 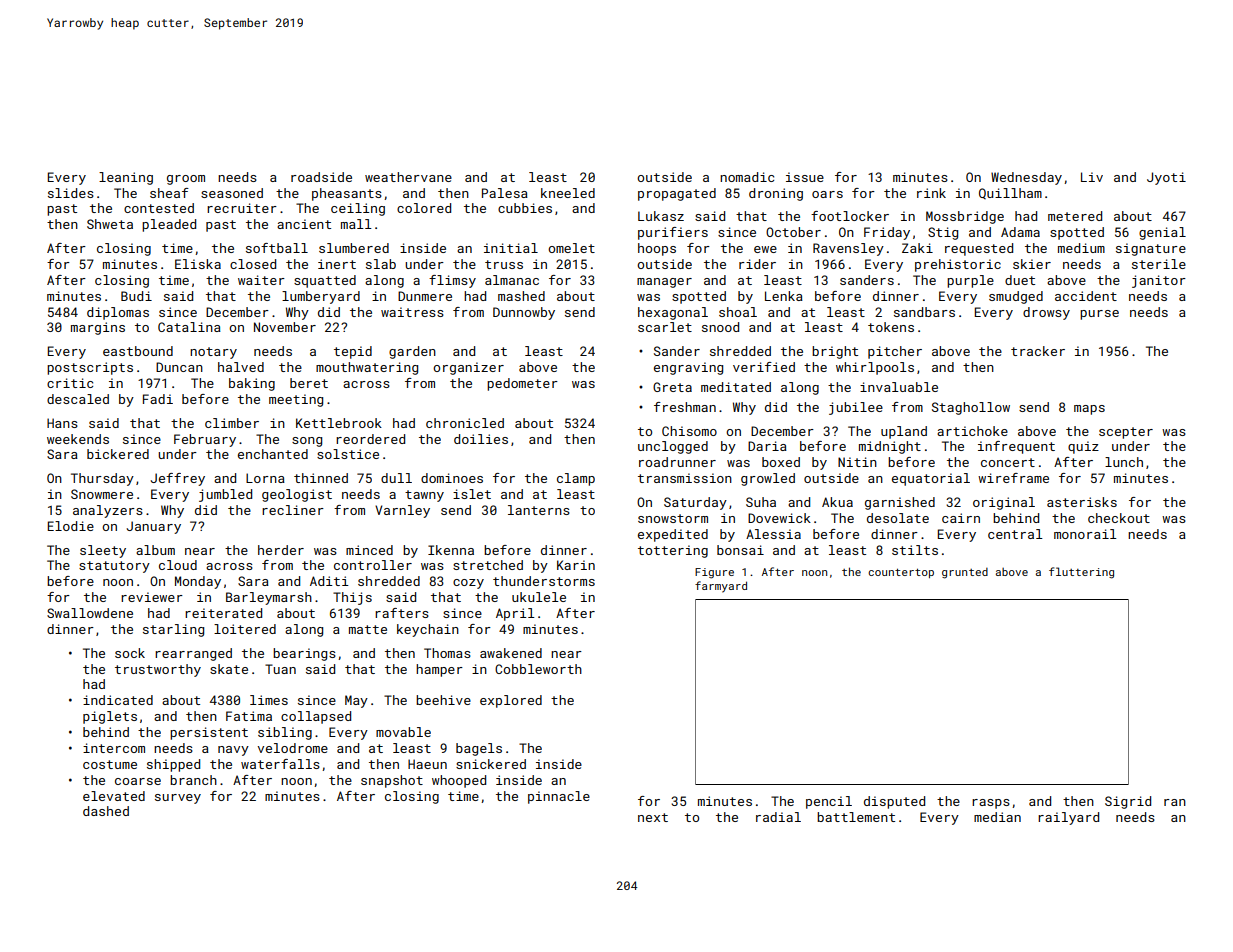 I want to click on dashed, so click(x=106, y=811).
